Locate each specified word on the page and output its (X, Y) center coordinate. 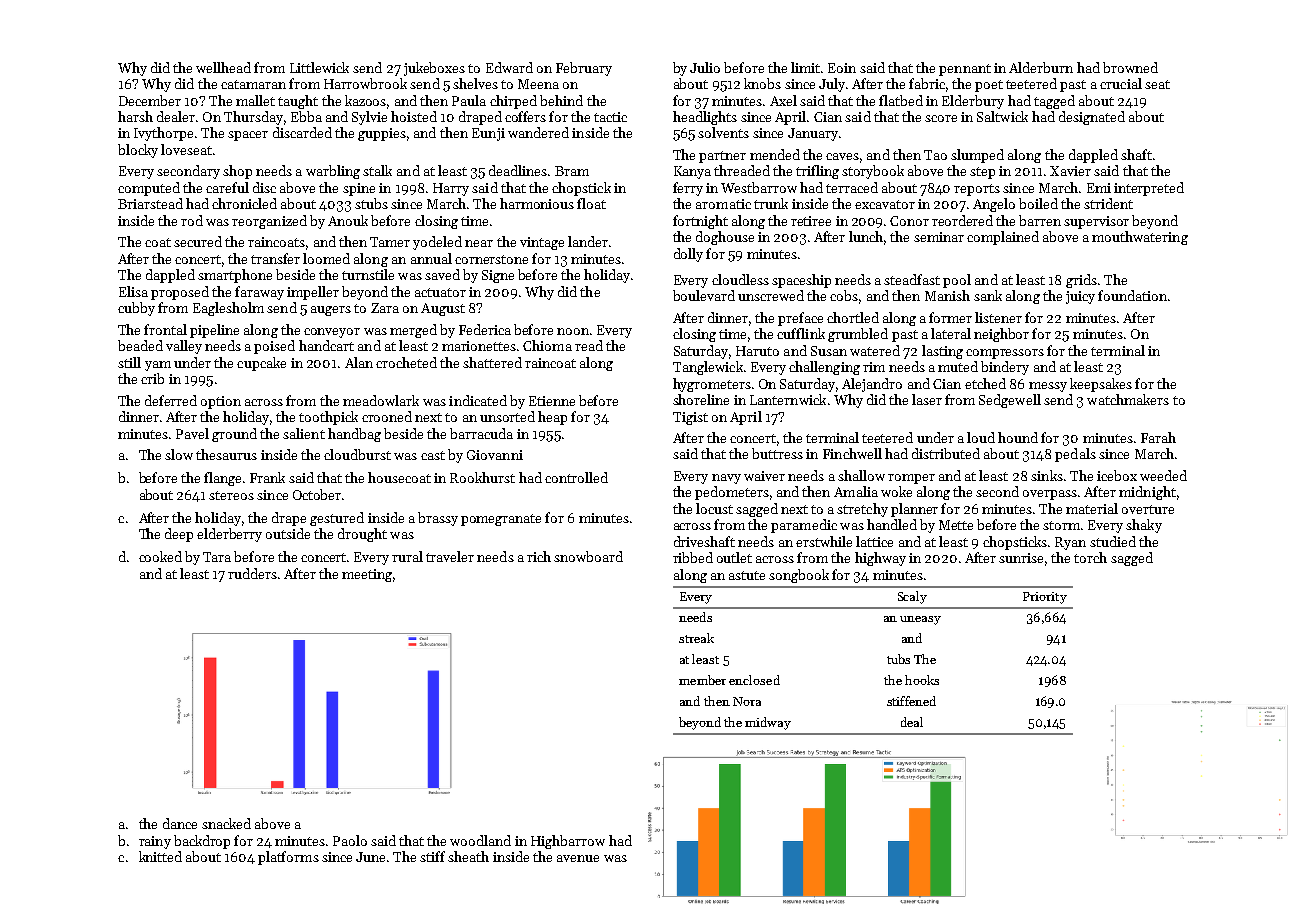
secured (198, 241)
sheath (468, 856)
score (941, 118)
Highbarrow (568, 842)
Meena (538, 84)
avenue (578, 858)
